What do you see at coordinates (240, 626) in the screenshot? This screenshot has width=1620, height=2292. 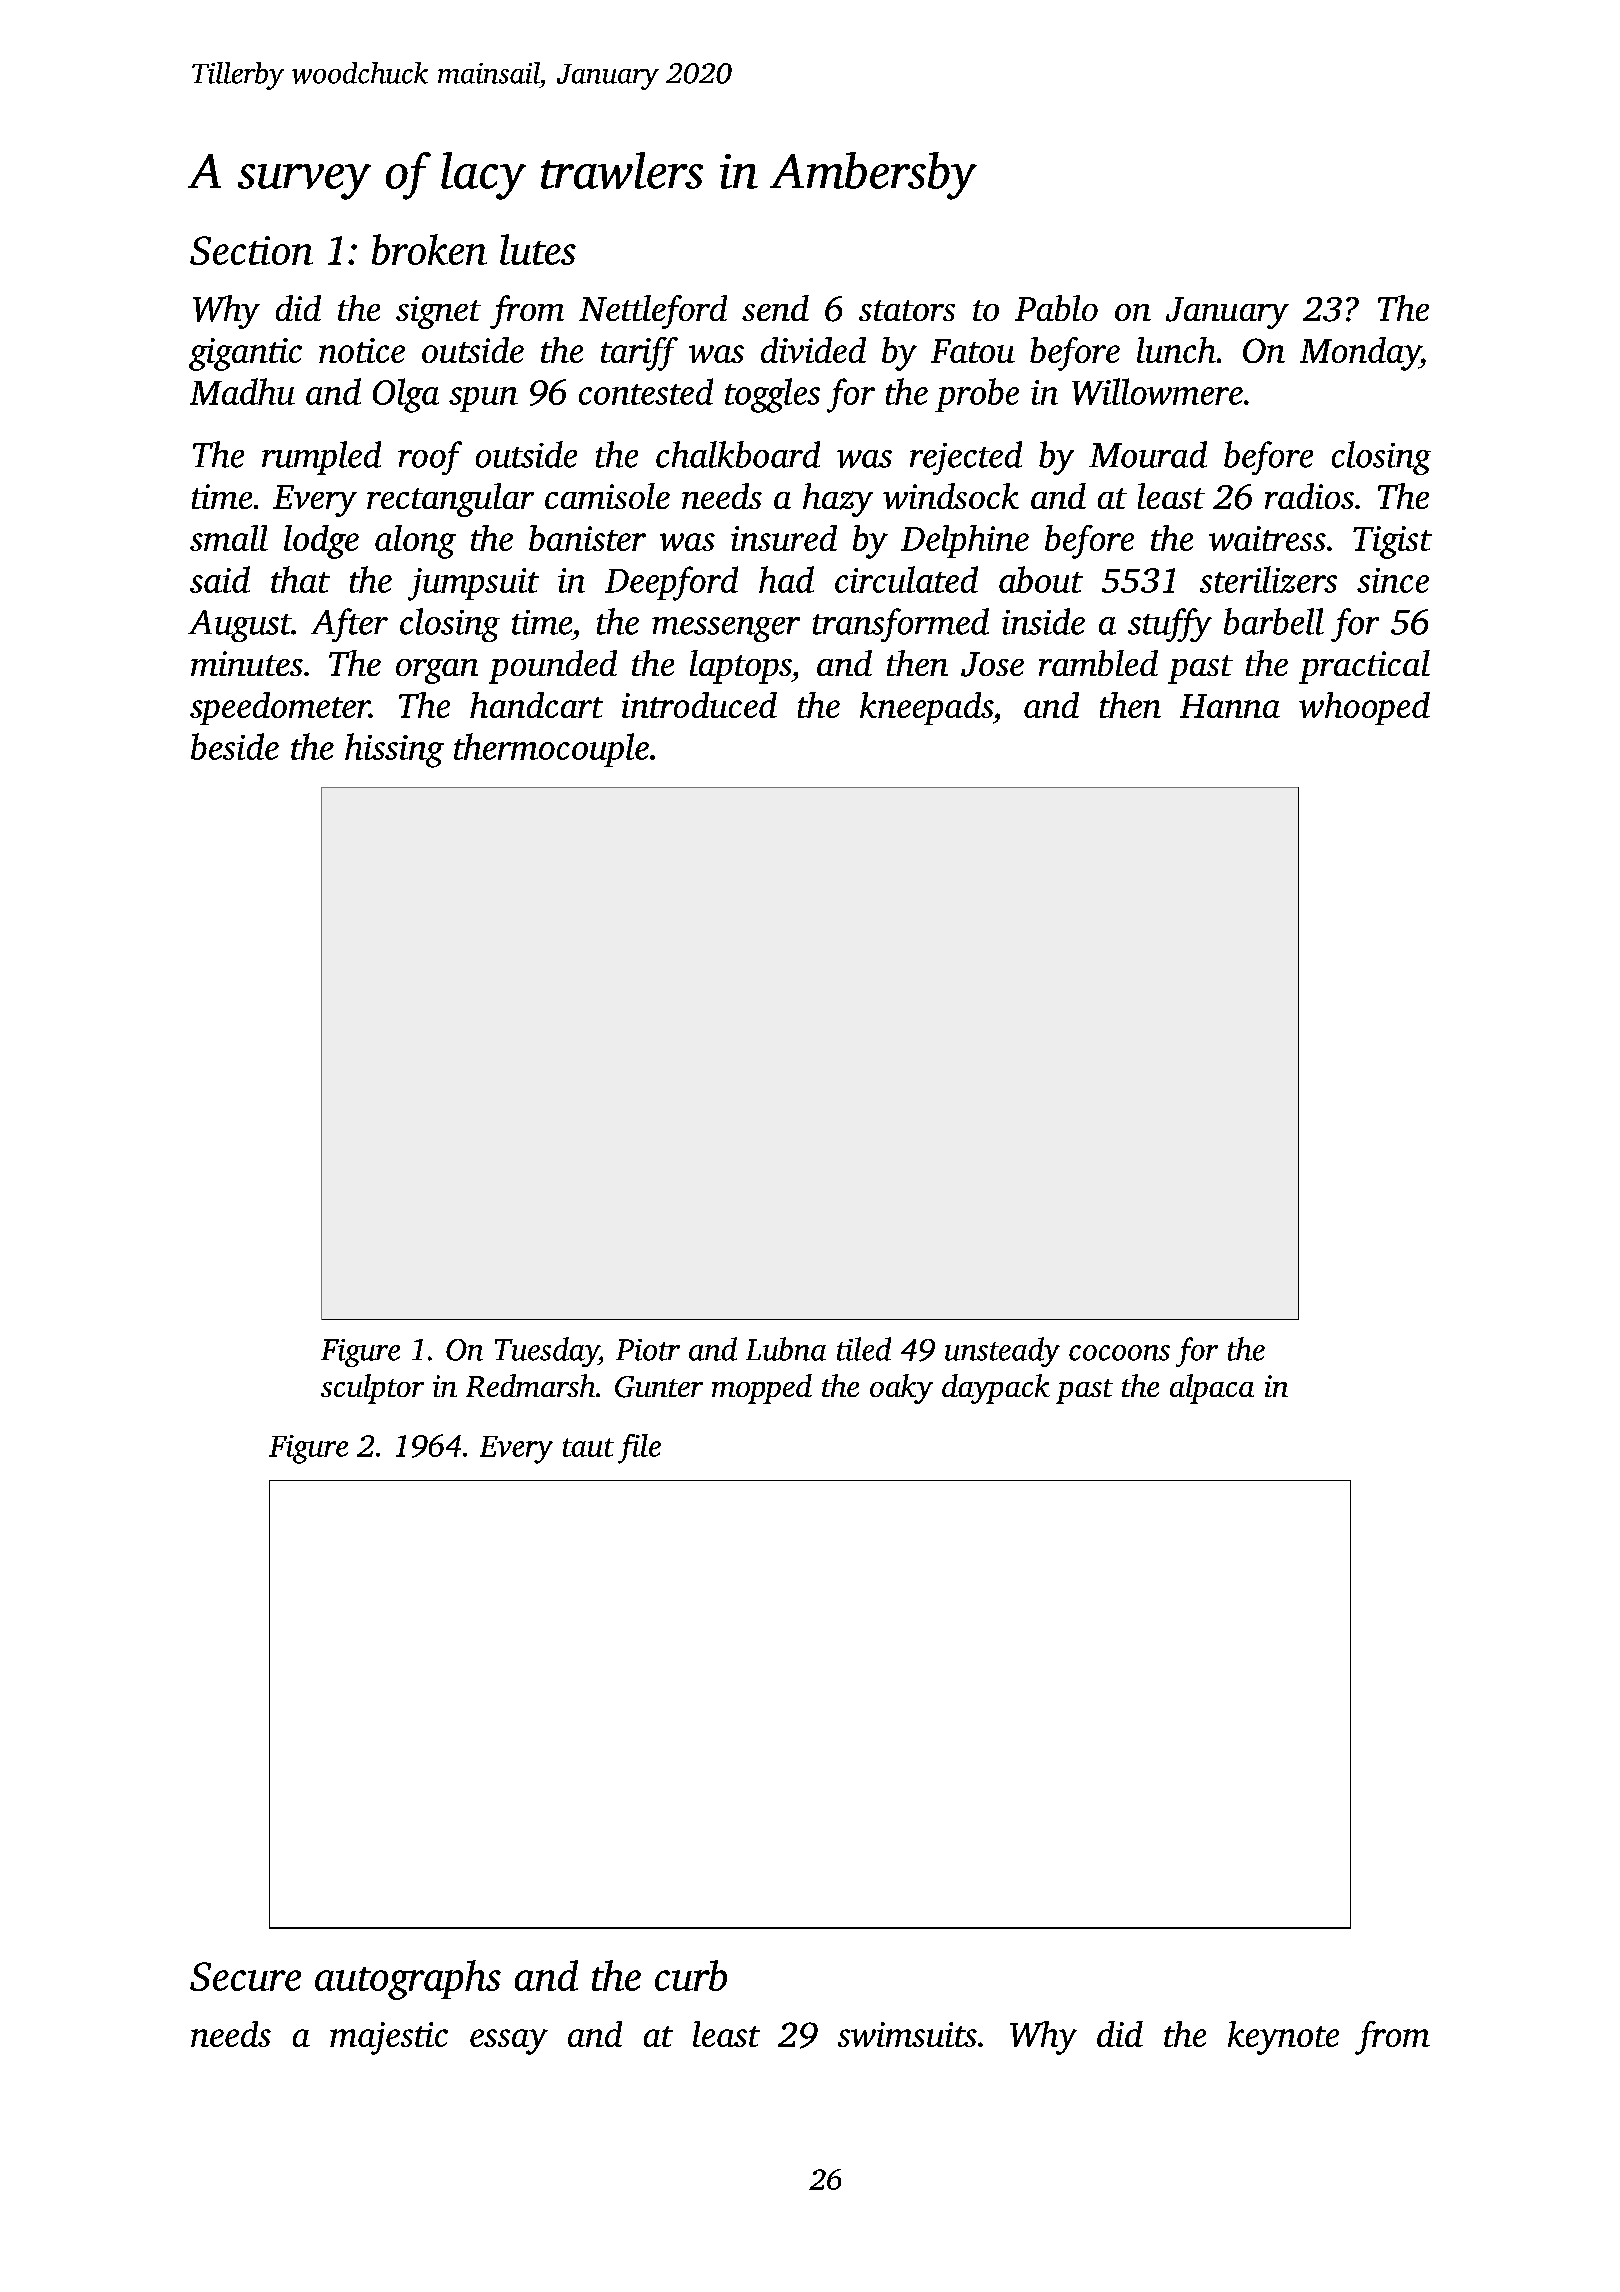 I see `August` at bounding box center [240, 626].
